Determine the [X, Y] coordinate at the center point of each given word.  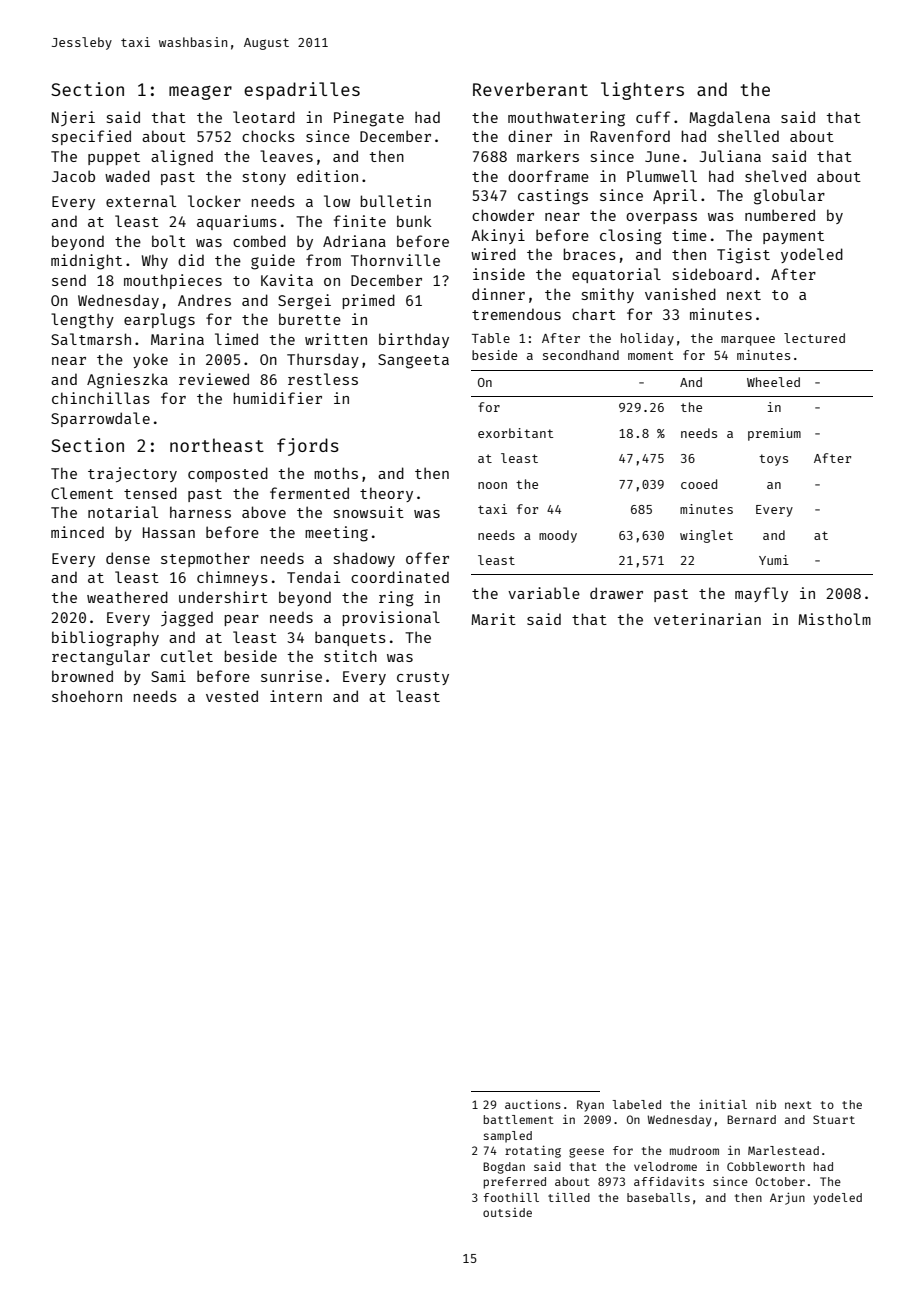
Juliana [730, 156]
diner [530, 136]
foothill [511, 1197]
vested [232, 696]
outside [507, 1212]
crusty [423, 678]
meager [200, 93]
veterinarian [707, 619]
